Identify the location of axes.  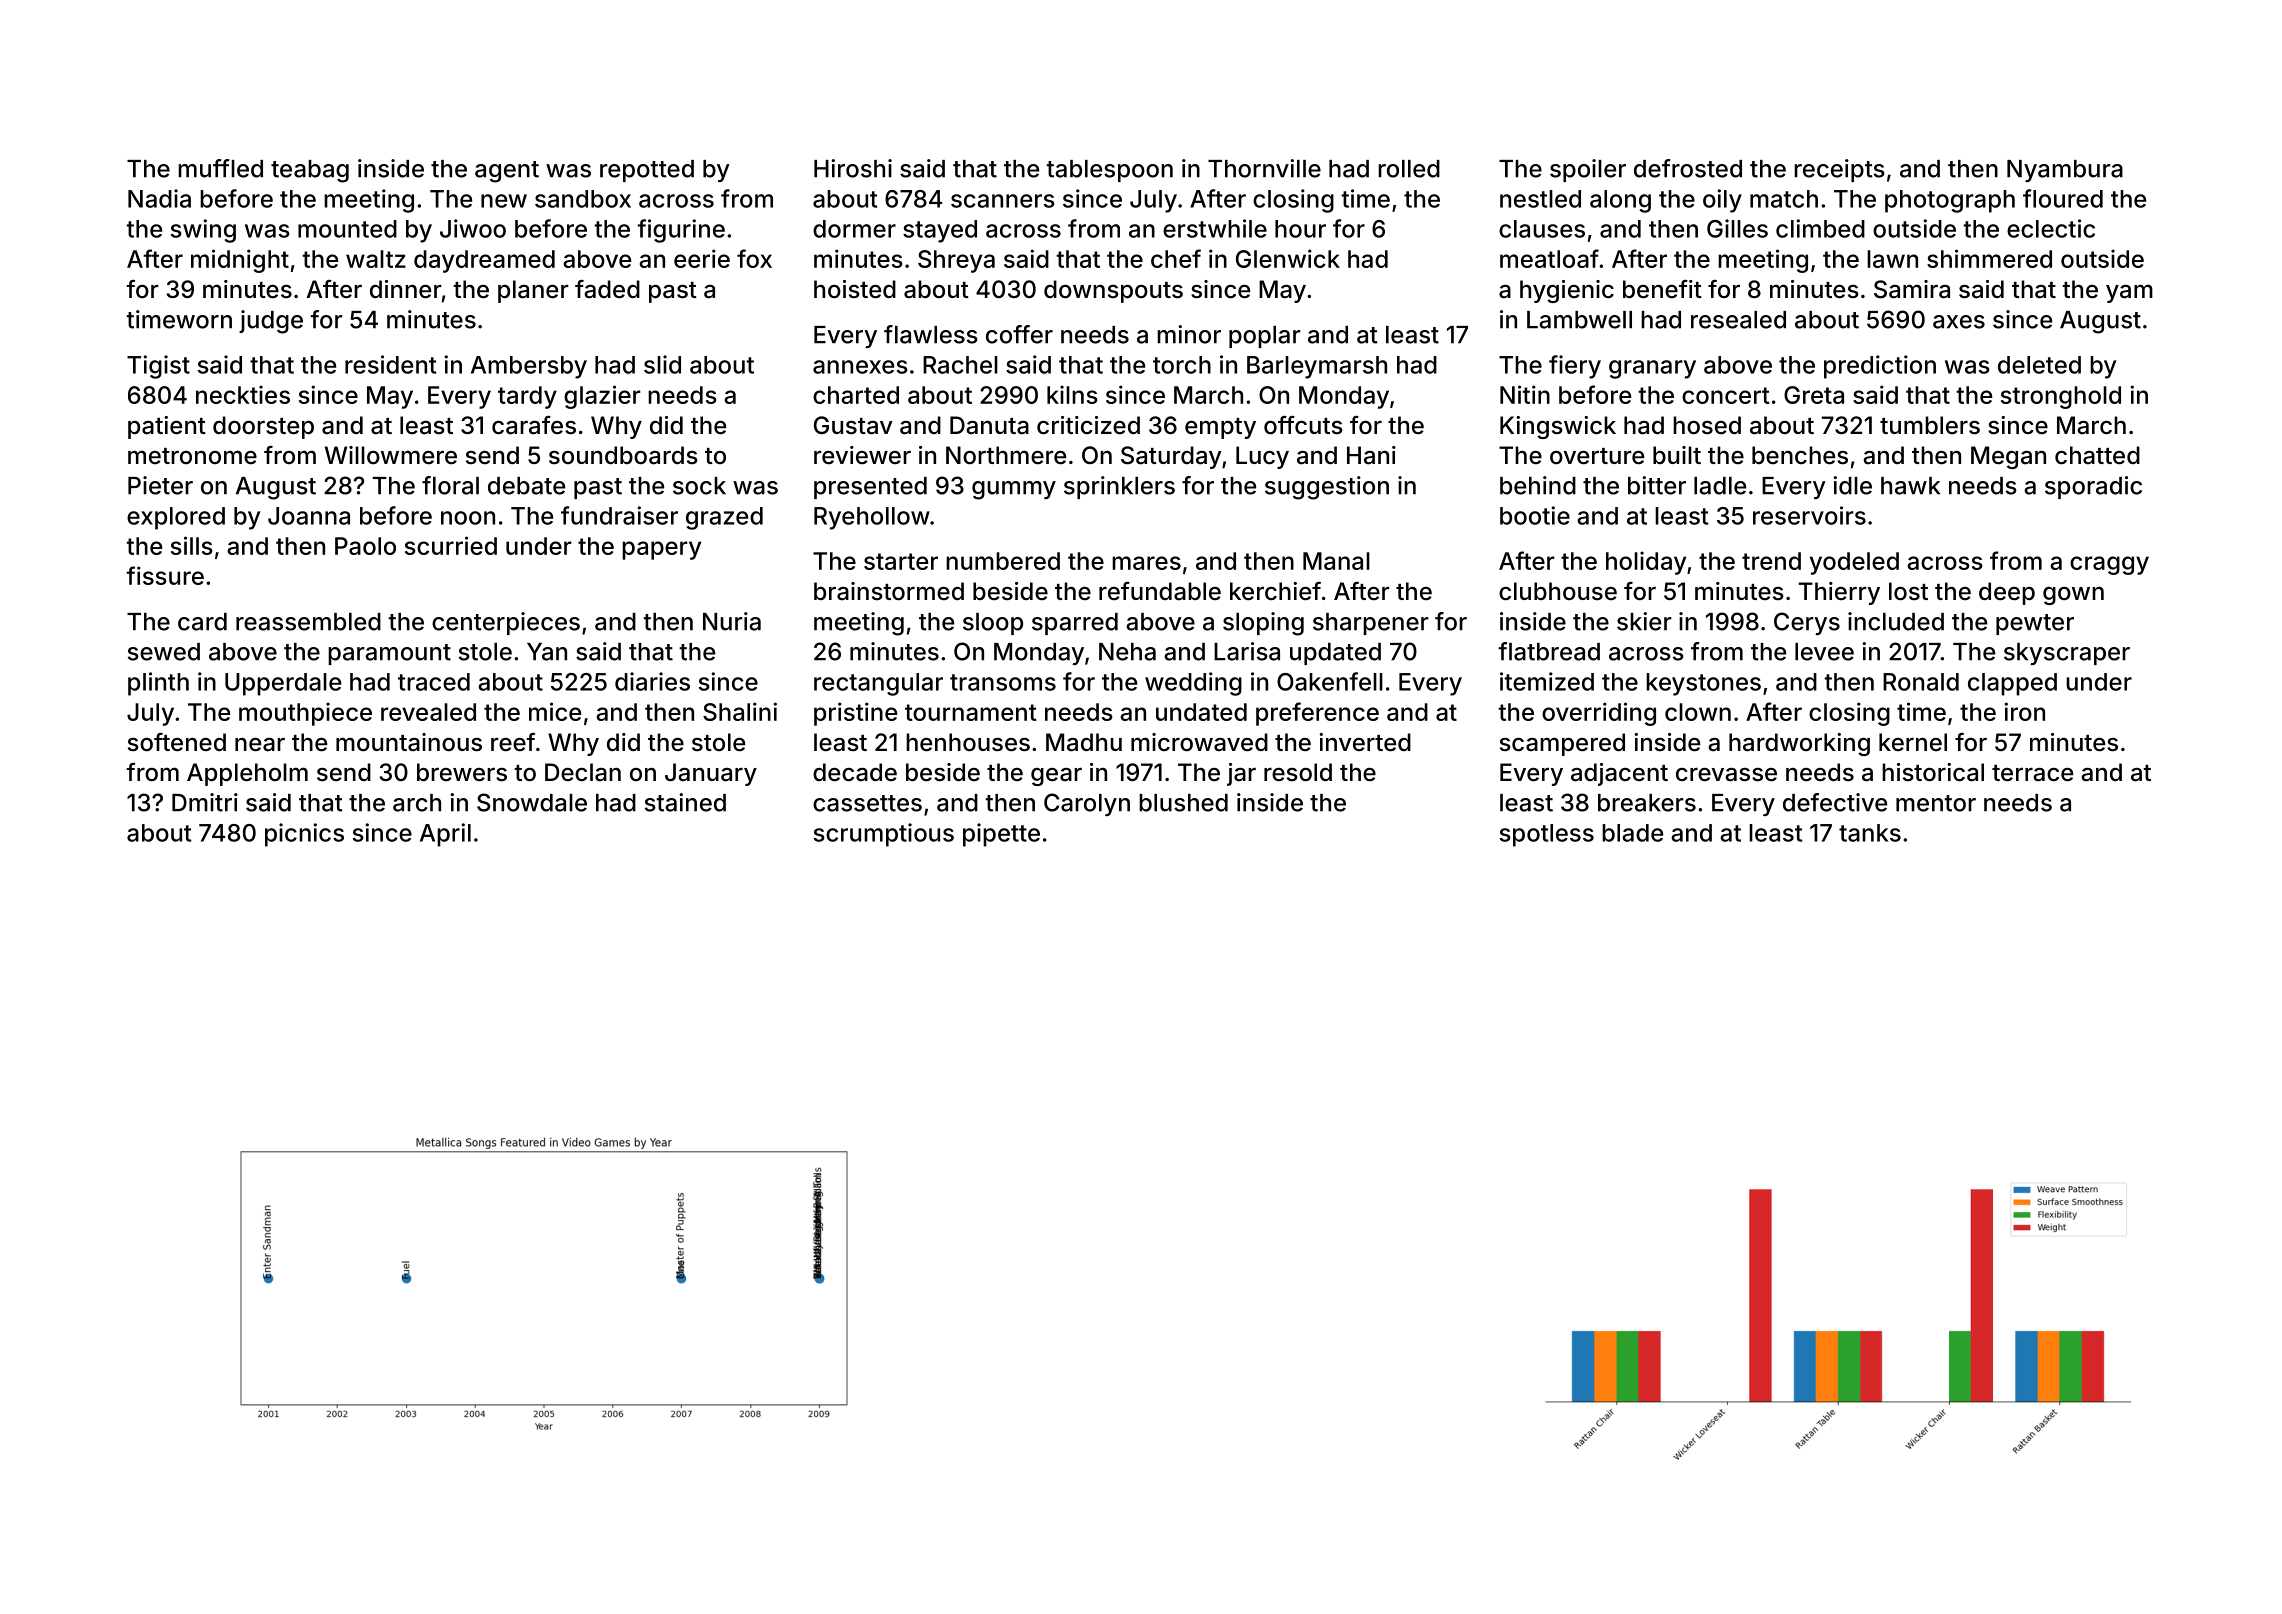
(1959, 322).
